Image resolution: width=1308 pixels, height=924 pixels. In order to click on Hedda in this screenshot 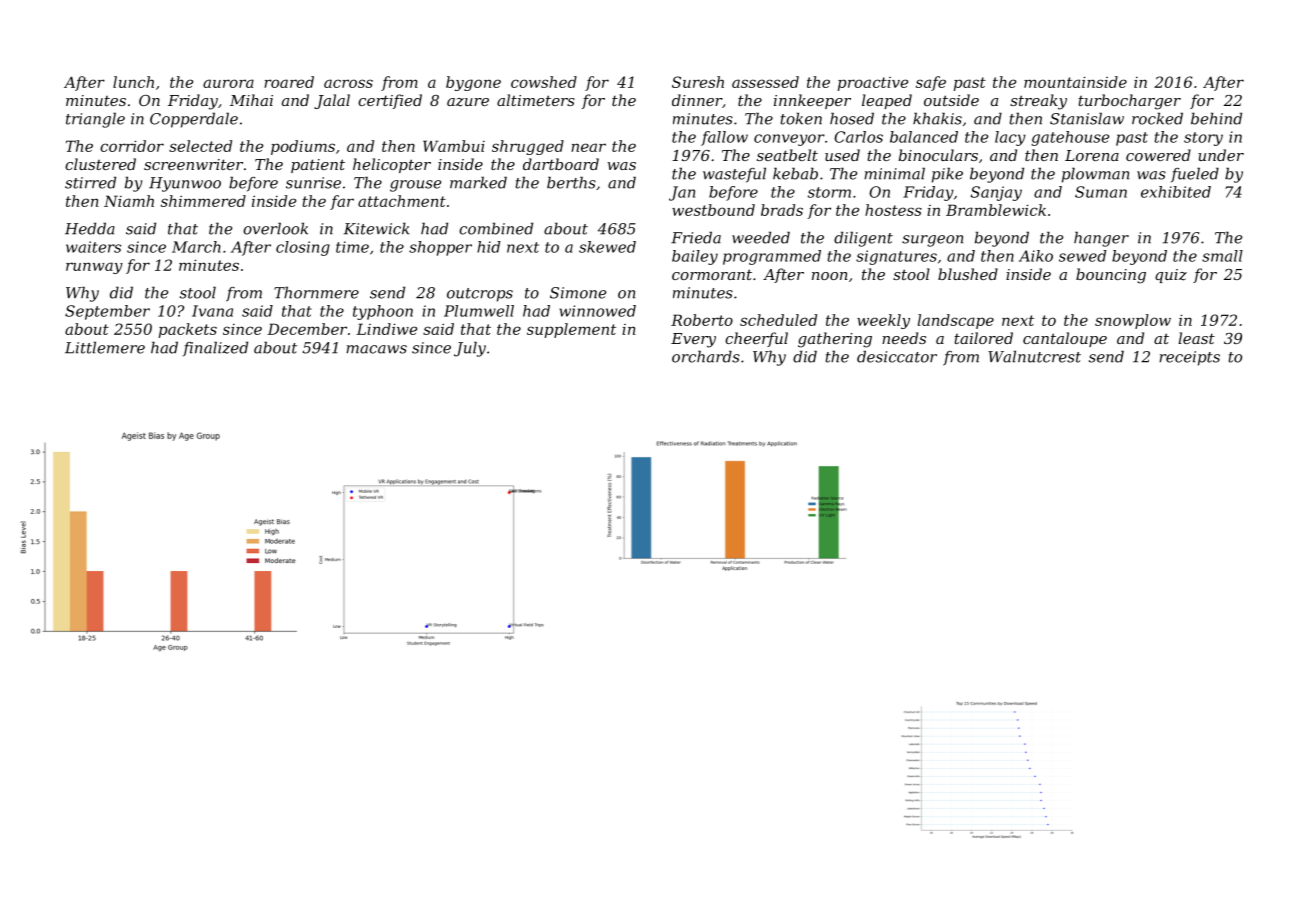, I will do `click(90, 228)`.
